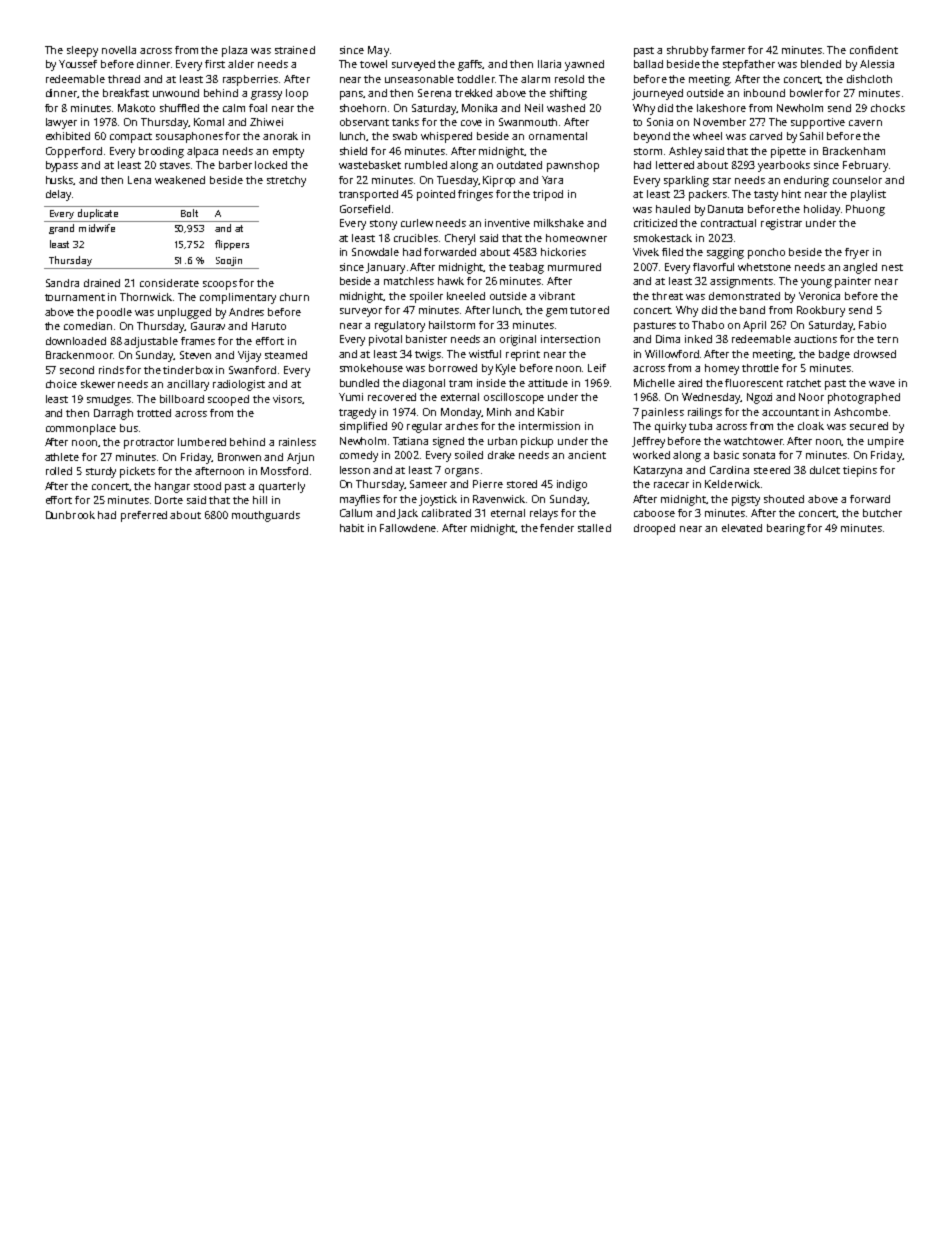  I want to click on Dunbrook, so click(70, 515).
